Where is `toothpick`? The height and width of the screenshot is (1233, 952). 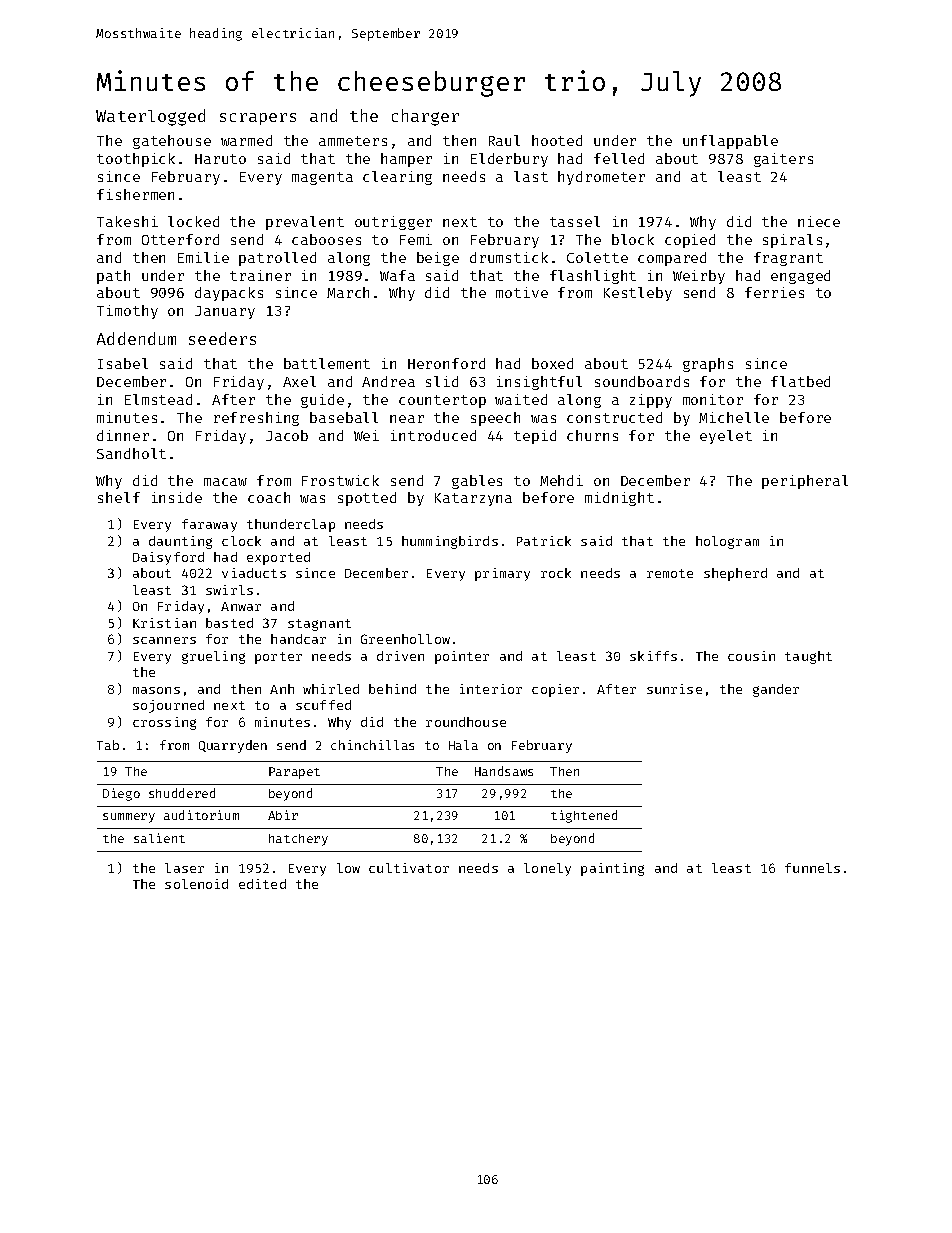 toothpick is located at coordinates (136, 160).
